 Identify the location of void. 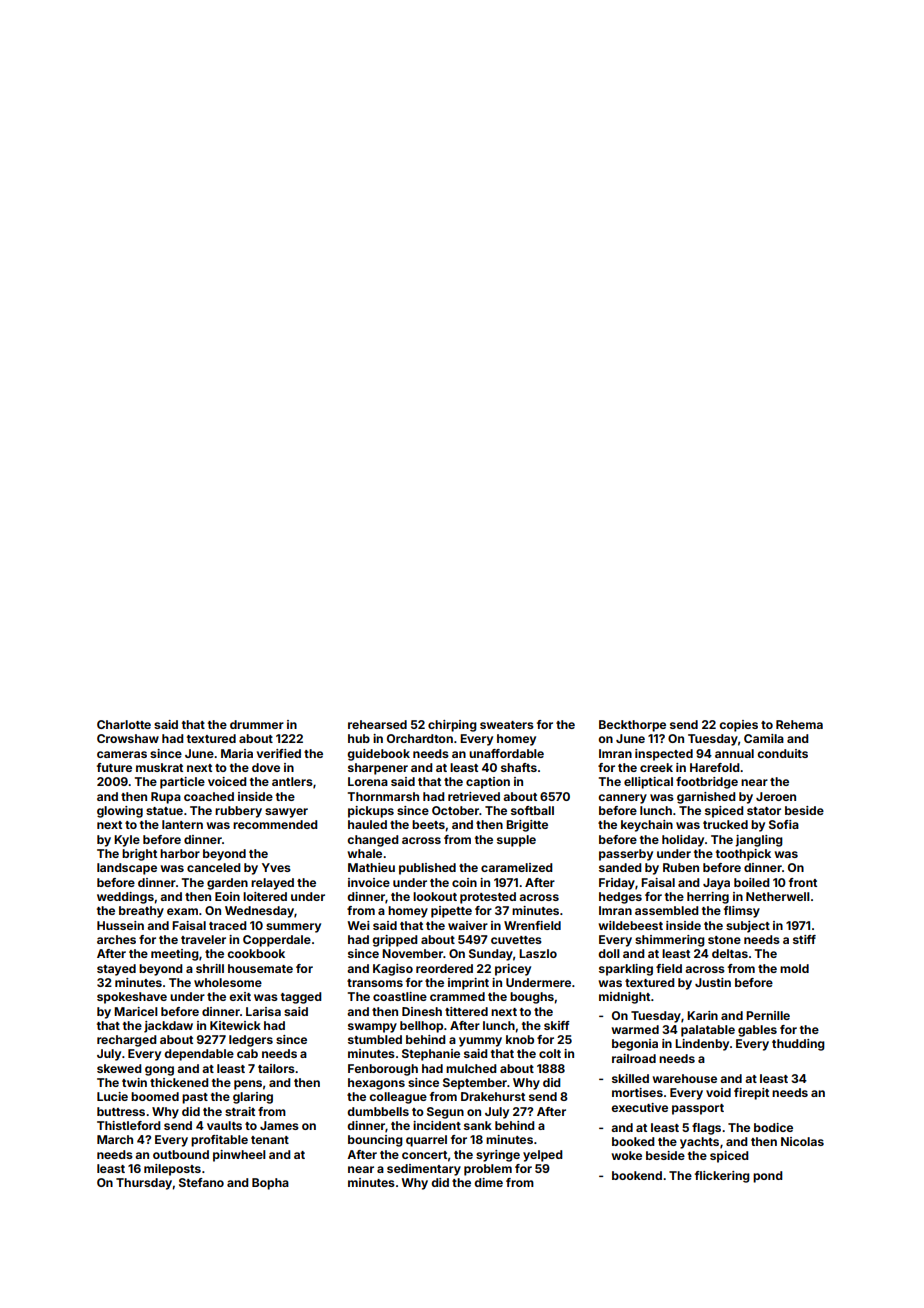
(718, 1092).
